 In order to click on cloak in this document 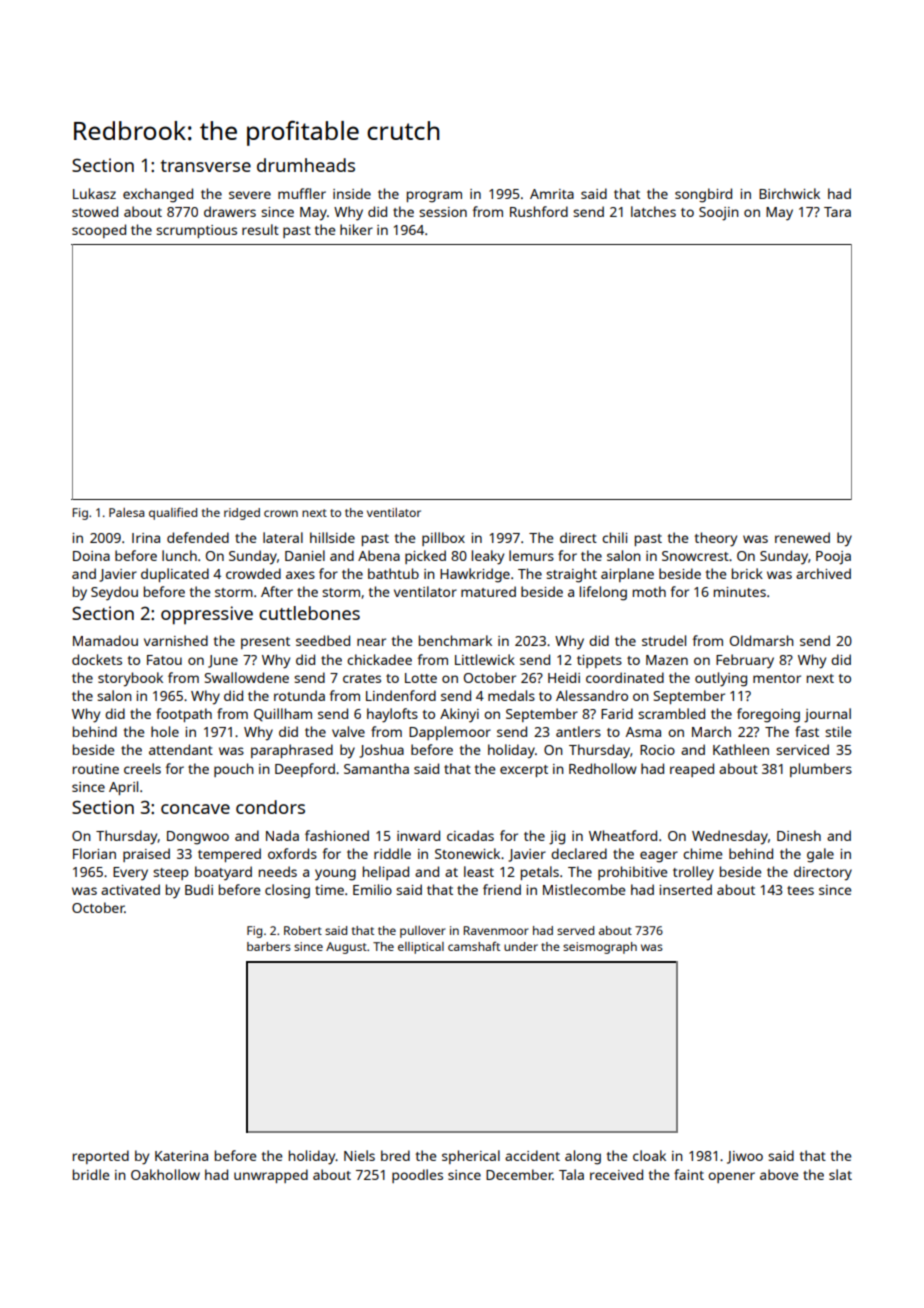, I will do `click(649, 1155)`.
